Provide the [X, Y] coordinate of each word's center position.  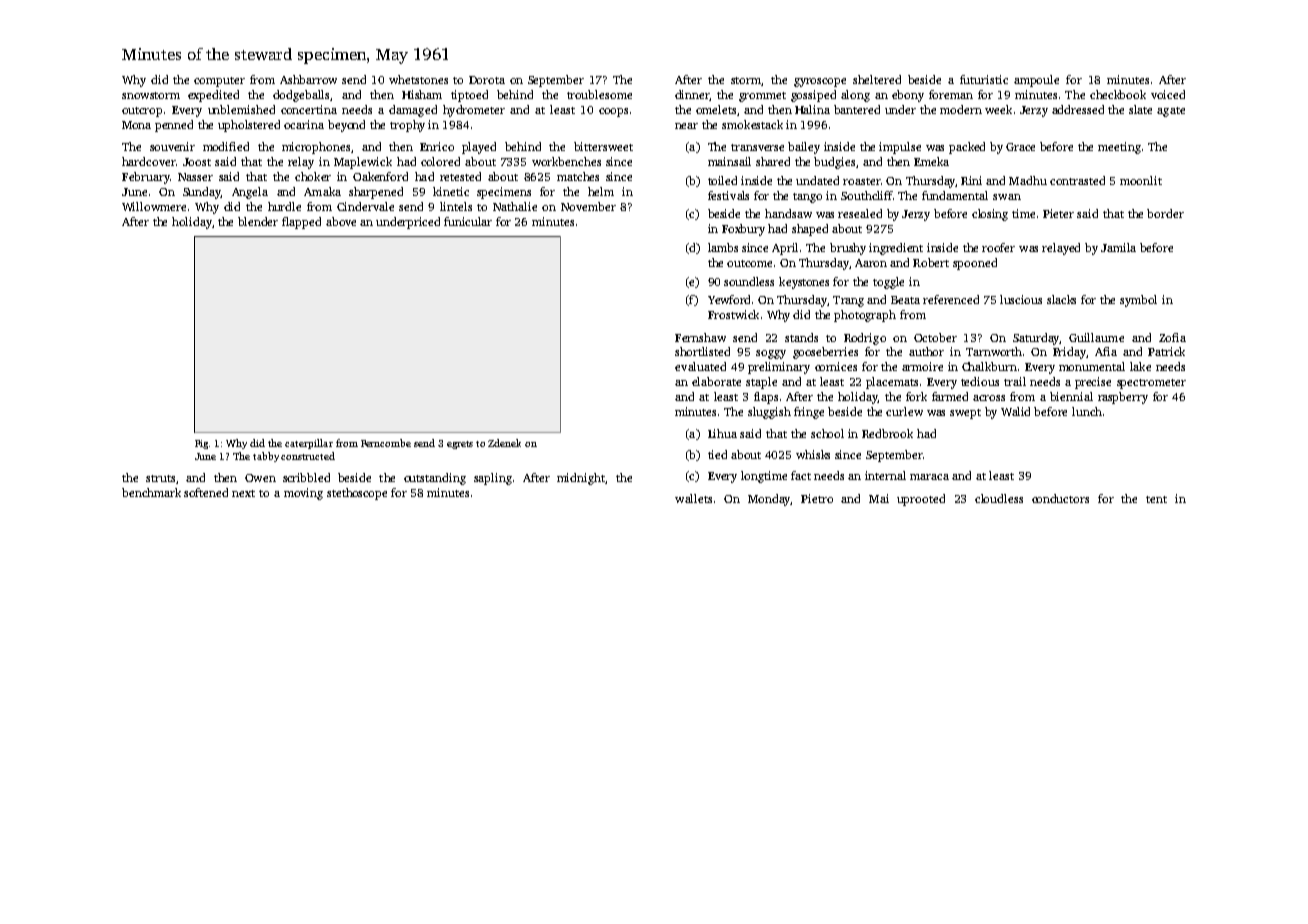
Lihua [722, 433]
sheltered [877, 79]
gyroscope [820, 82]
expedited [213, 96]
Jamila [1118, 247]
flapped [301, 223]
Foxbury [743, 230]
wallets [693, 498]
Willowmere [154, 206]
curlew [904, 411]
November [588, 206]
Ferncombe [386, 443]
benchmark [151, 492]
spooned [975, 264]
